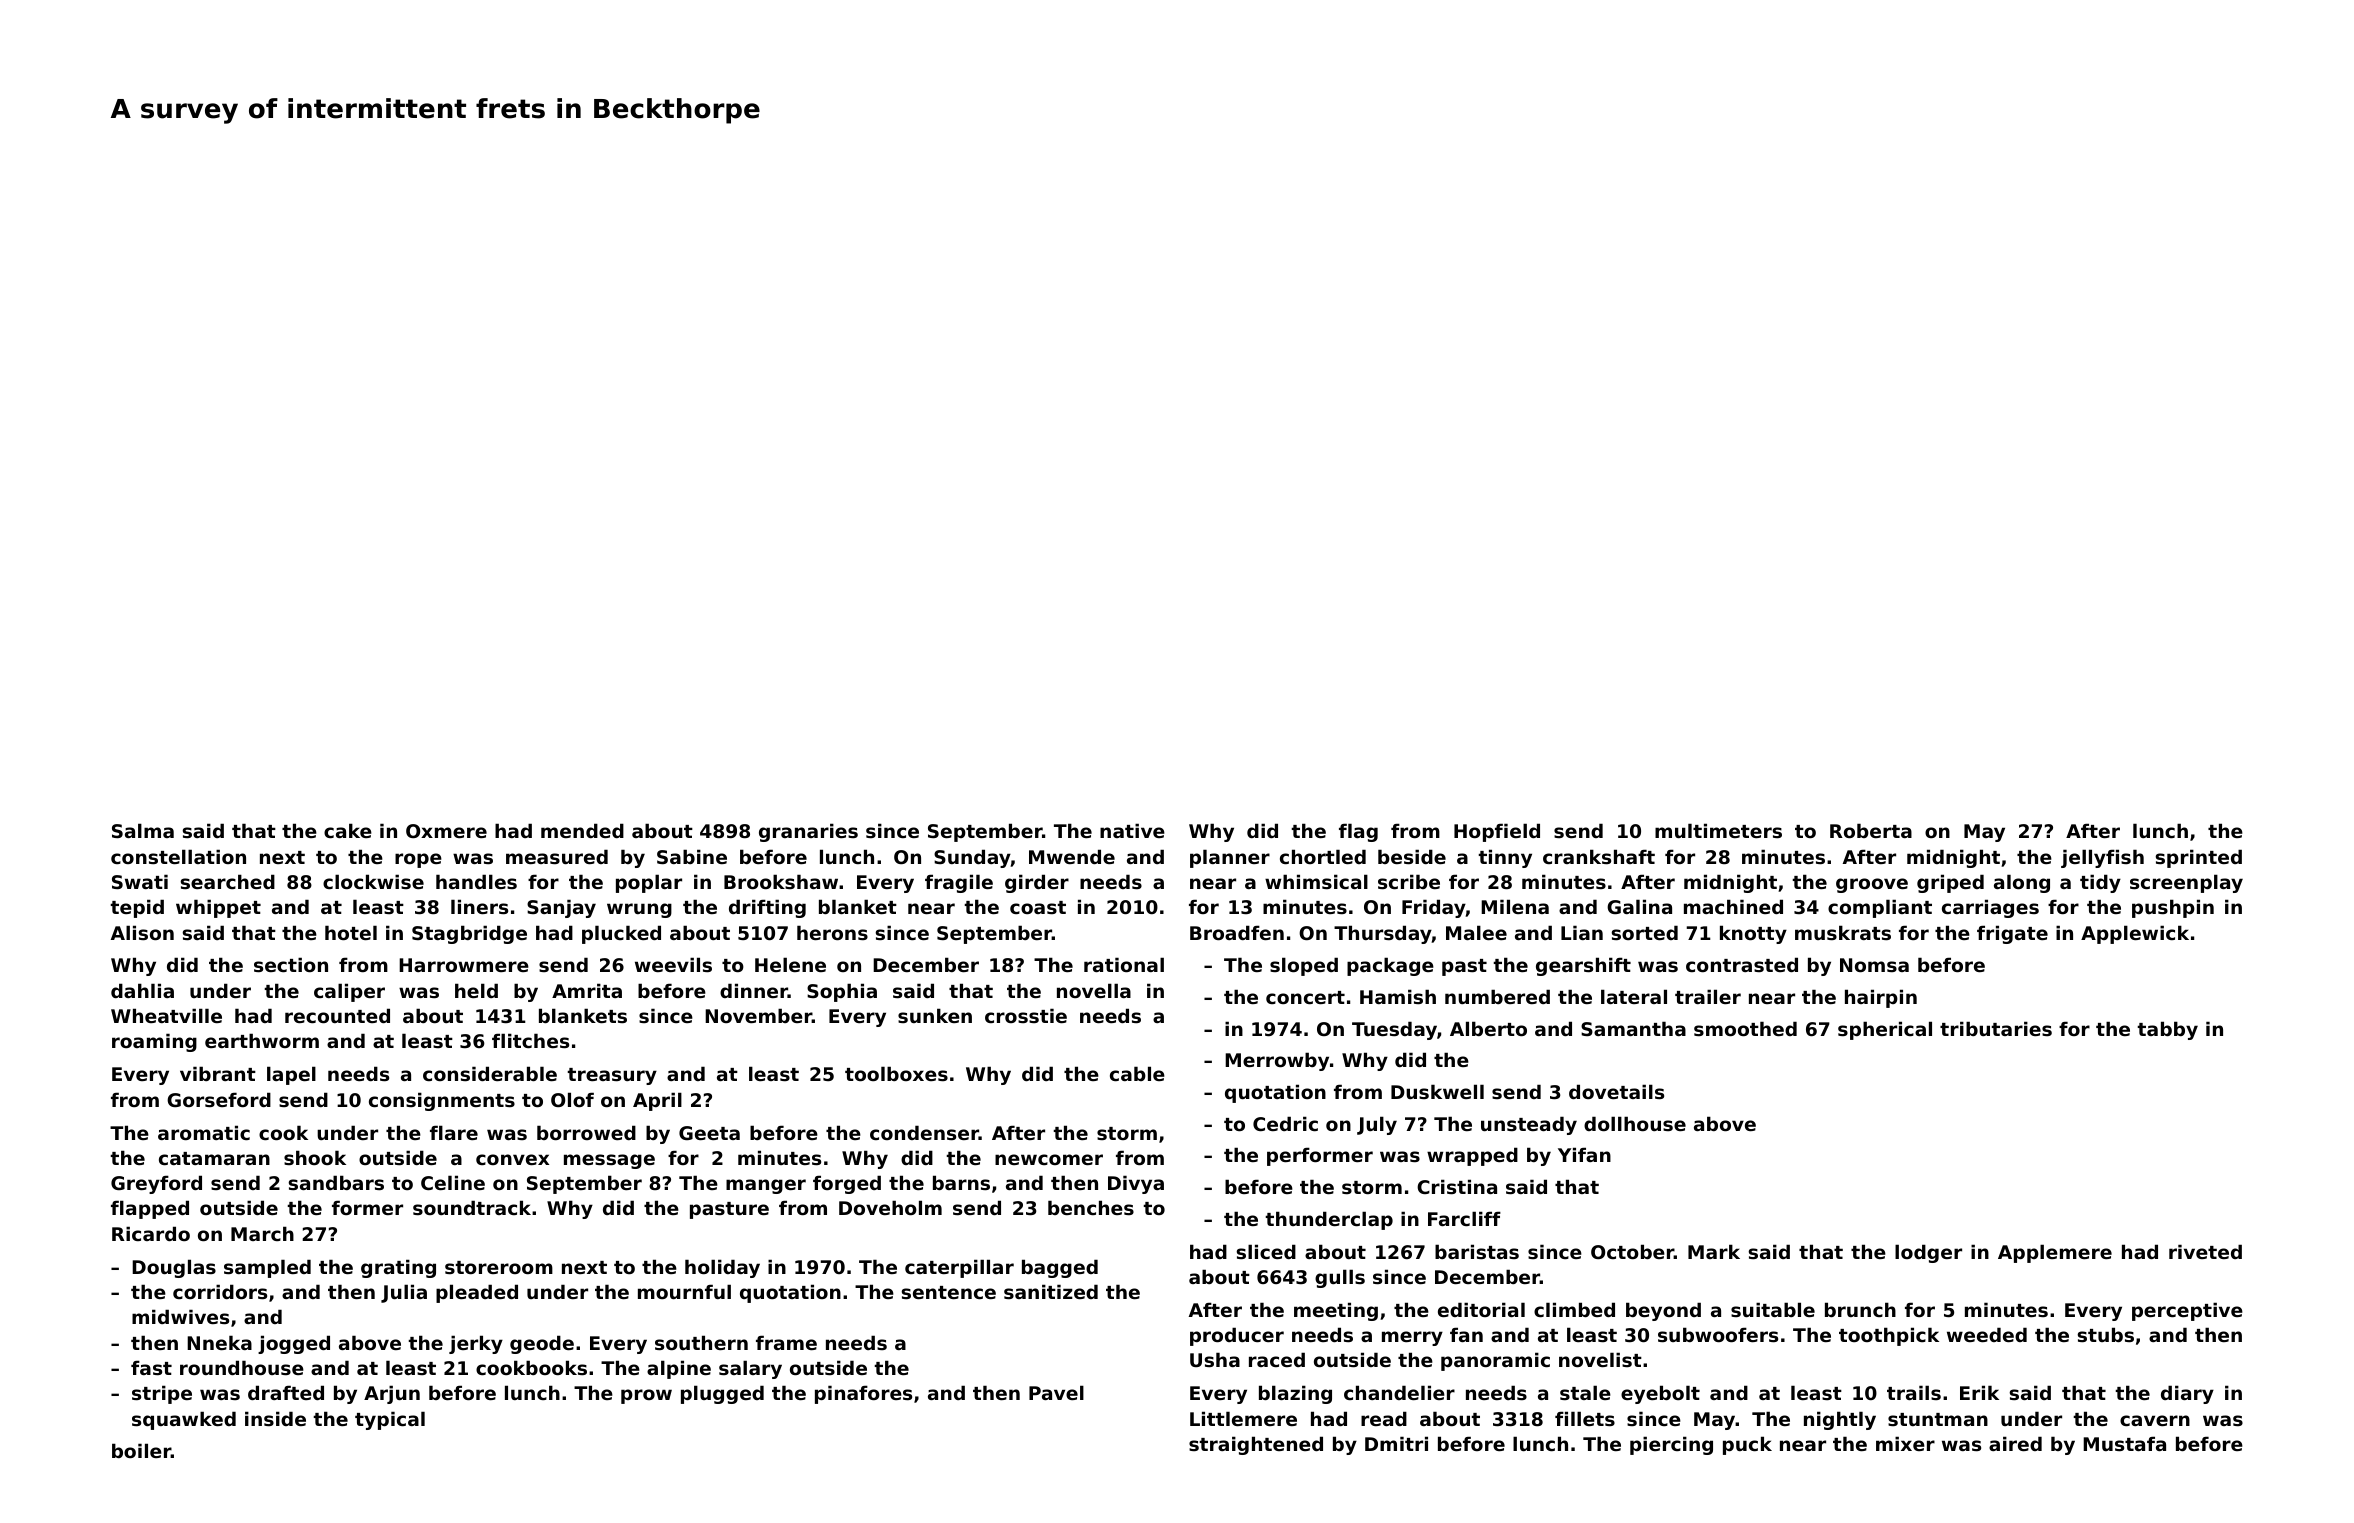 This document has height=1523, width=2354. Describe the element at coordinates (1026, 1015) in the document. I see `crosstie` at that location.
